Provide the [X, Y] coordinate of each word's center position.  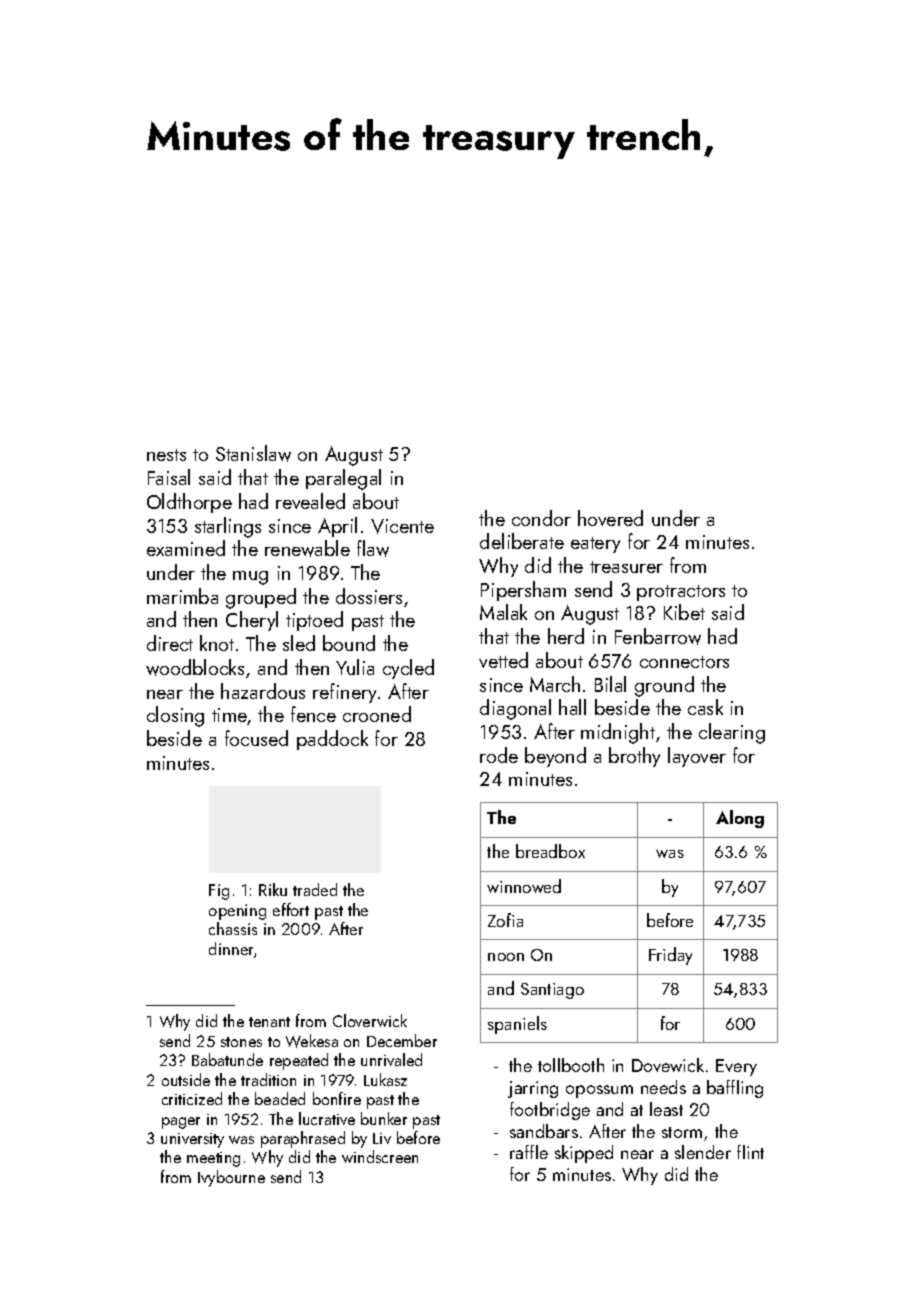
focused [256, 738]
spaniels [517, 1025]
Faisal [169, 477]
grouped [261, 598]
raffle [529, 1152]
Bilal [610, 684]
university [192, 1140]
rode [499, 755]
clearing [732, 733]
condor [541, 518]
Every [736, 1067]
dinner [232, 950]
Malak [503, 612]
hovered [610, 518]
